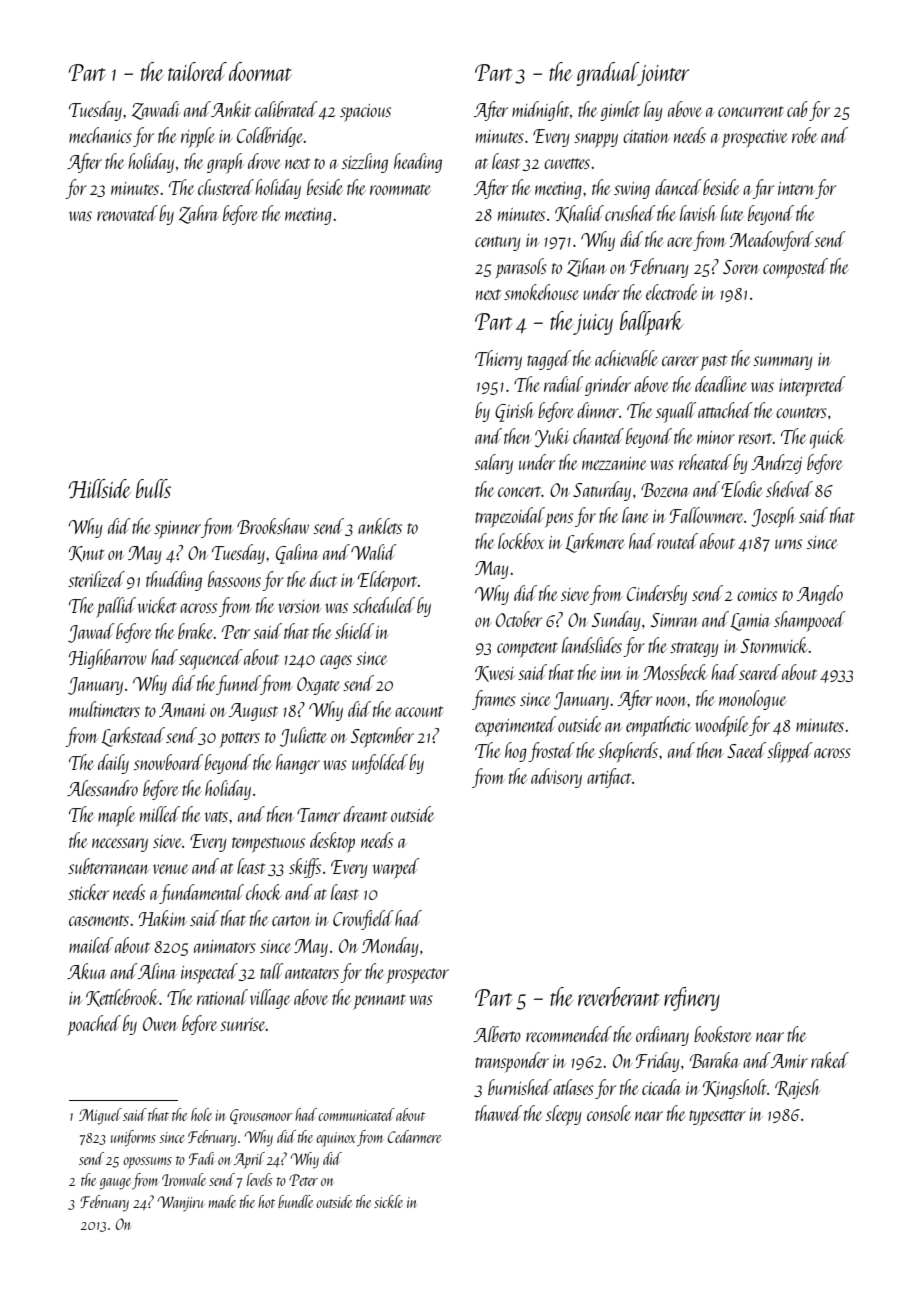 The height and width of the document is (1314, 924). Describe the element at coordinates (374, 552) in the document. I see `Walid` at that location.
